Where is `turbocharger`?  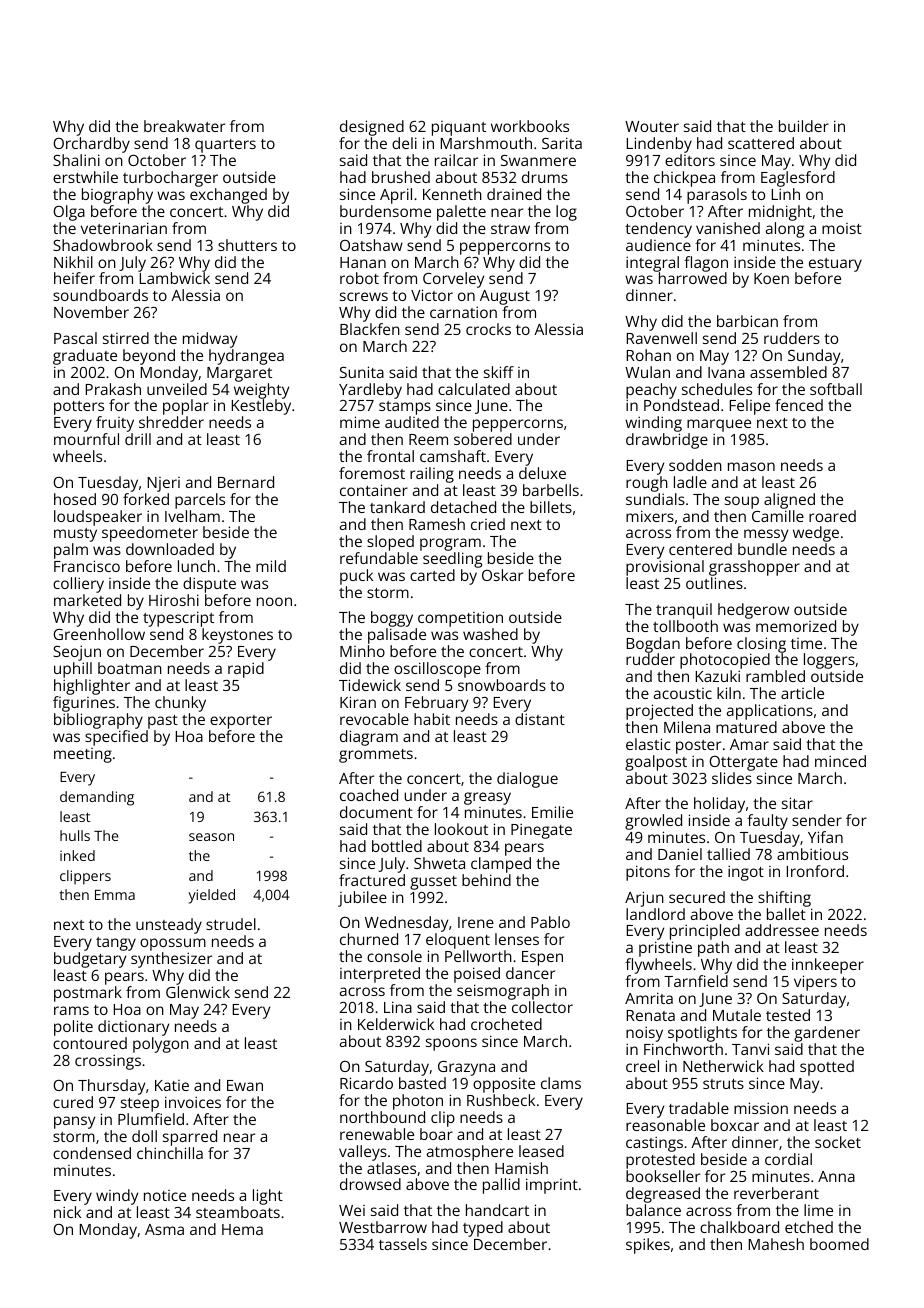 turbocharger is located at coordinates (170, 179).
